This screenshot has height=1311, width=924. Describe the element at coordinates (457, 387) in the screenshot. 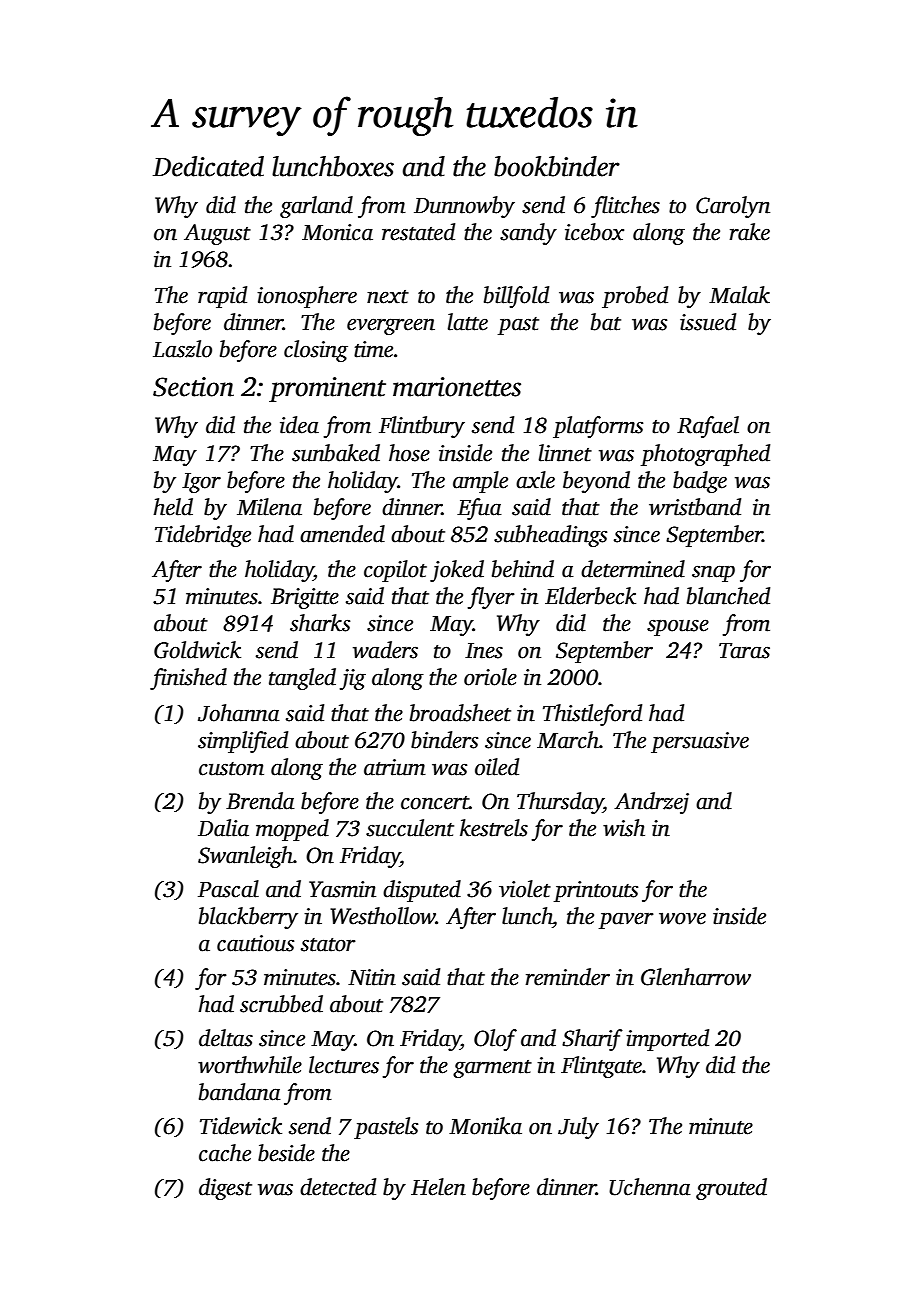

I see `marionettes` at that location.
